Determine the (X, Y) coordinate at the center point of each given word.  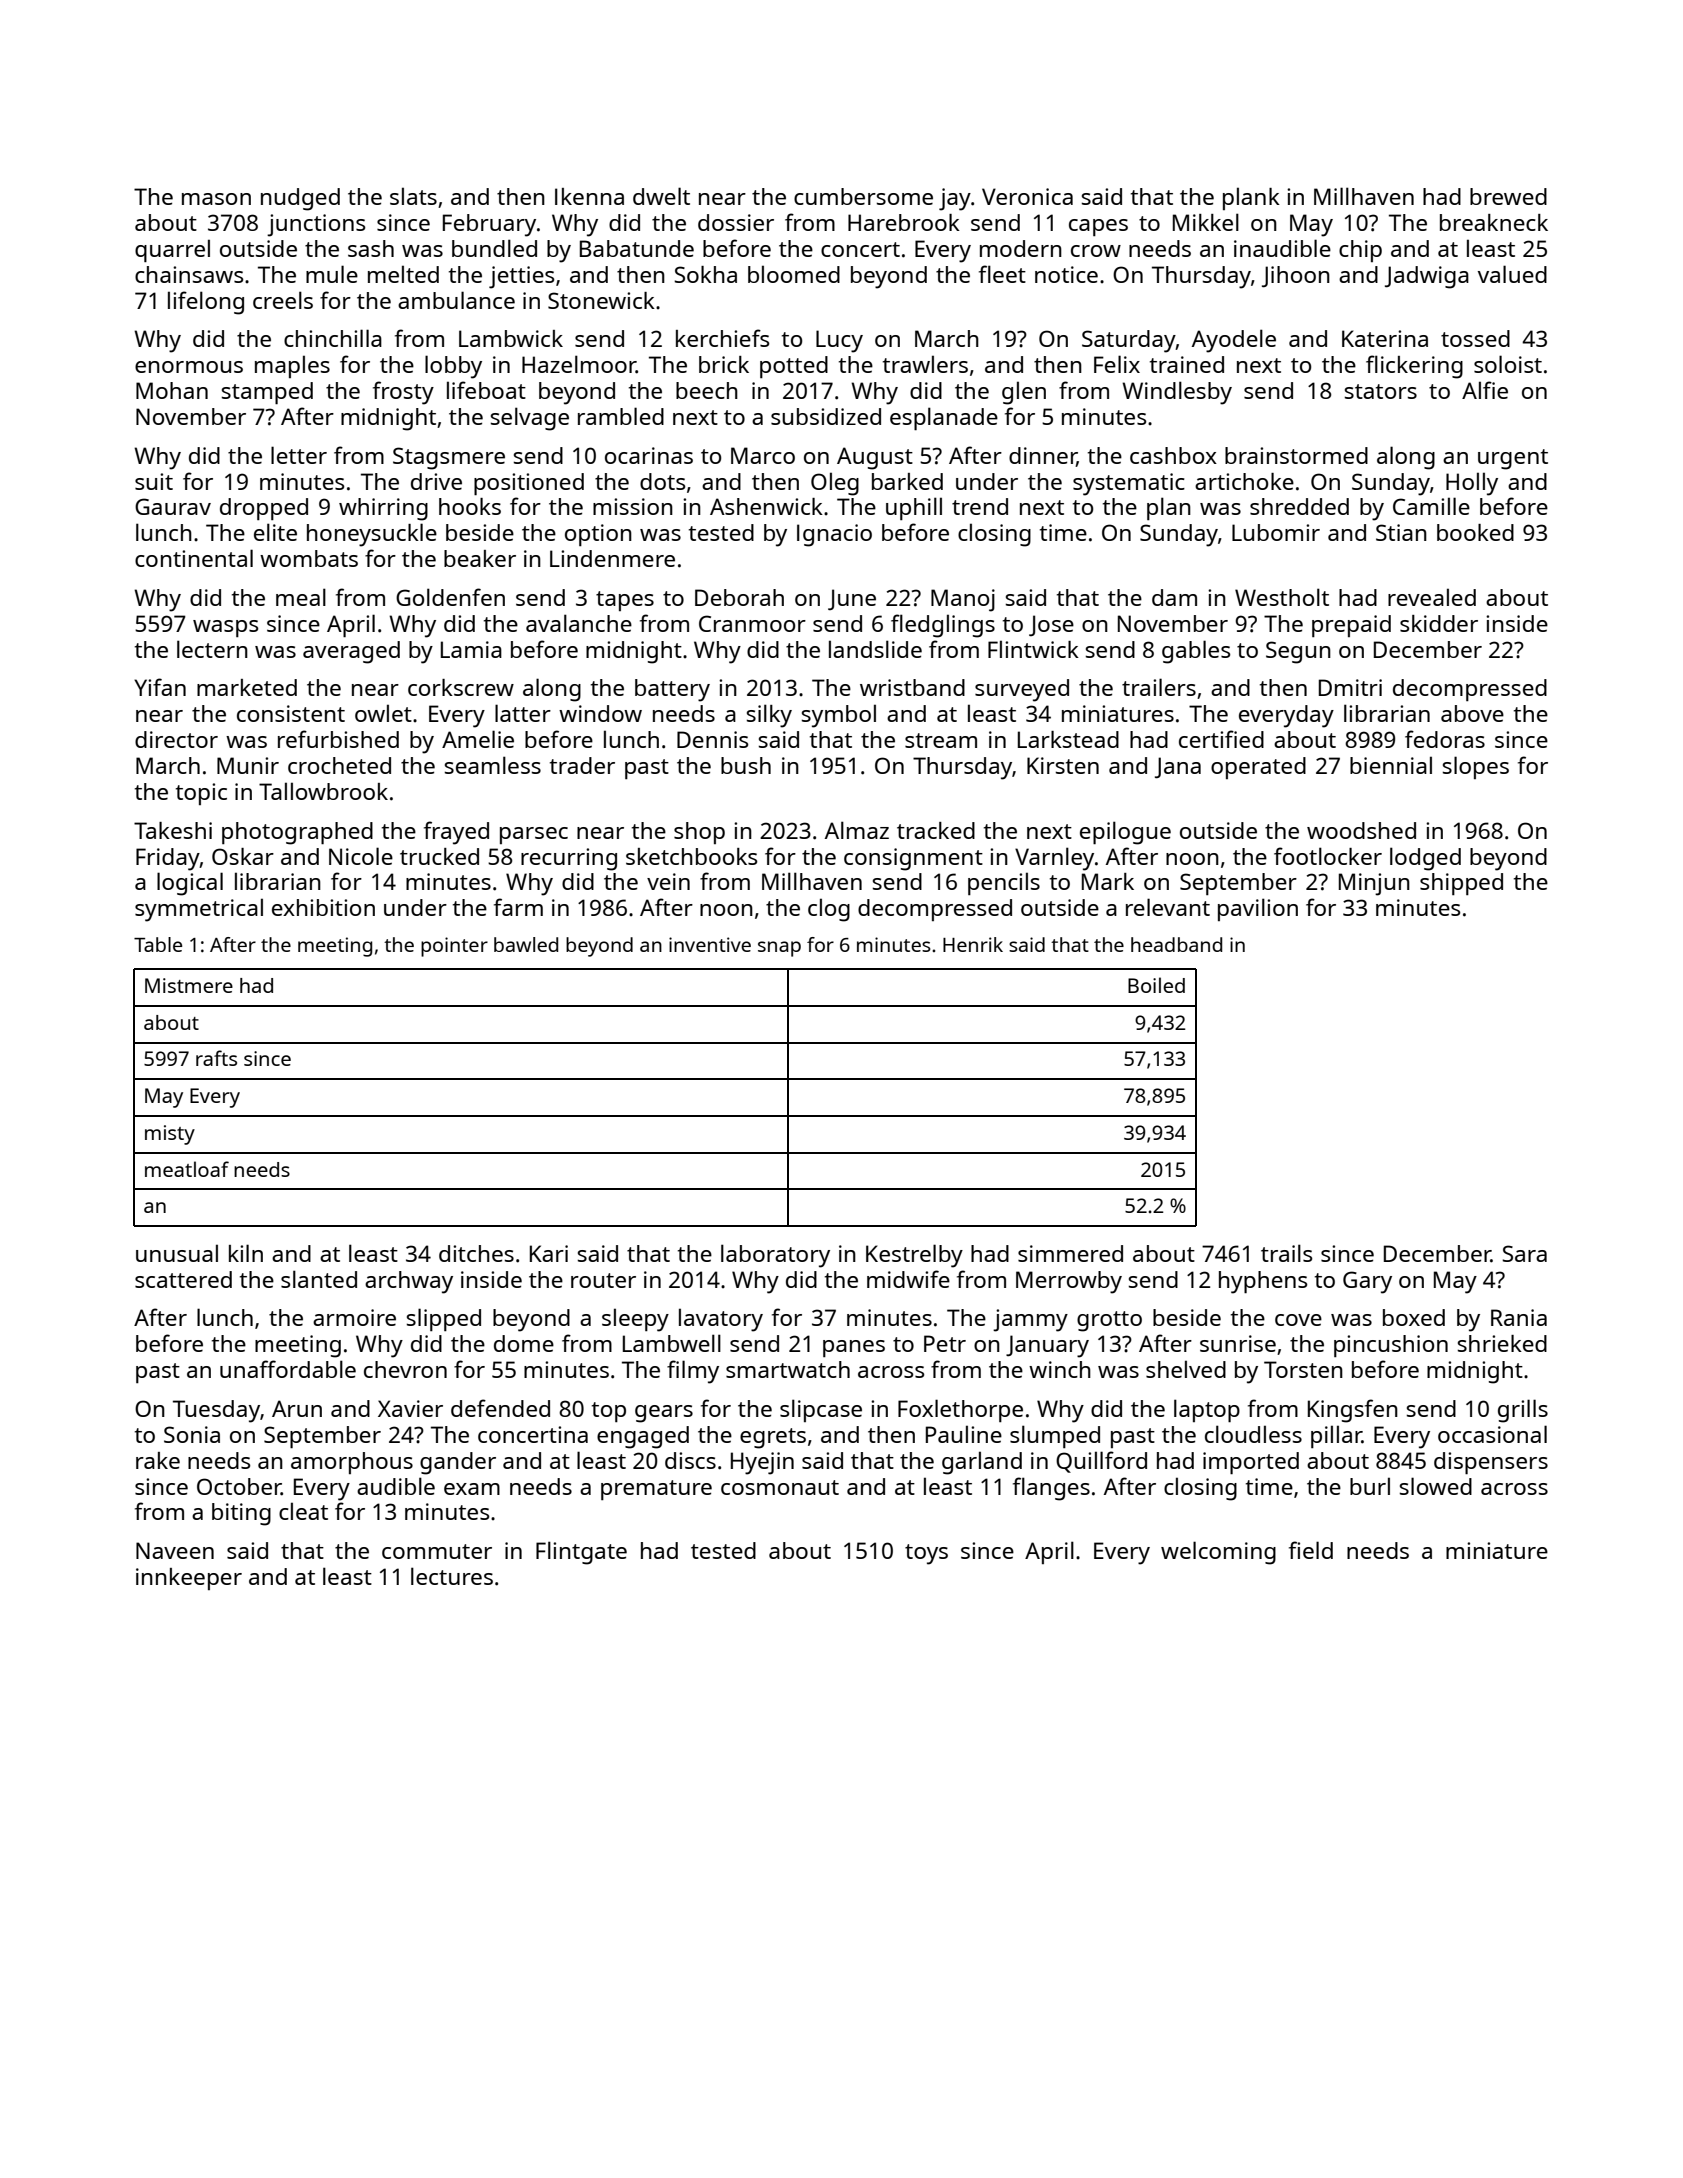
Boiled (1156, 985)
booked (1475, 532)
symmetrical (199, 910)
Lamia (471, 649)
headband (1176, 944)
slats (413, 196)
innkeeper (189, 1579)
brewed (1508, 196)
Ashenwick (766, 506)
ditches (476, 1253)
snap (779, 949)
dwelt (661, 196)
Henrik (973, 944)
